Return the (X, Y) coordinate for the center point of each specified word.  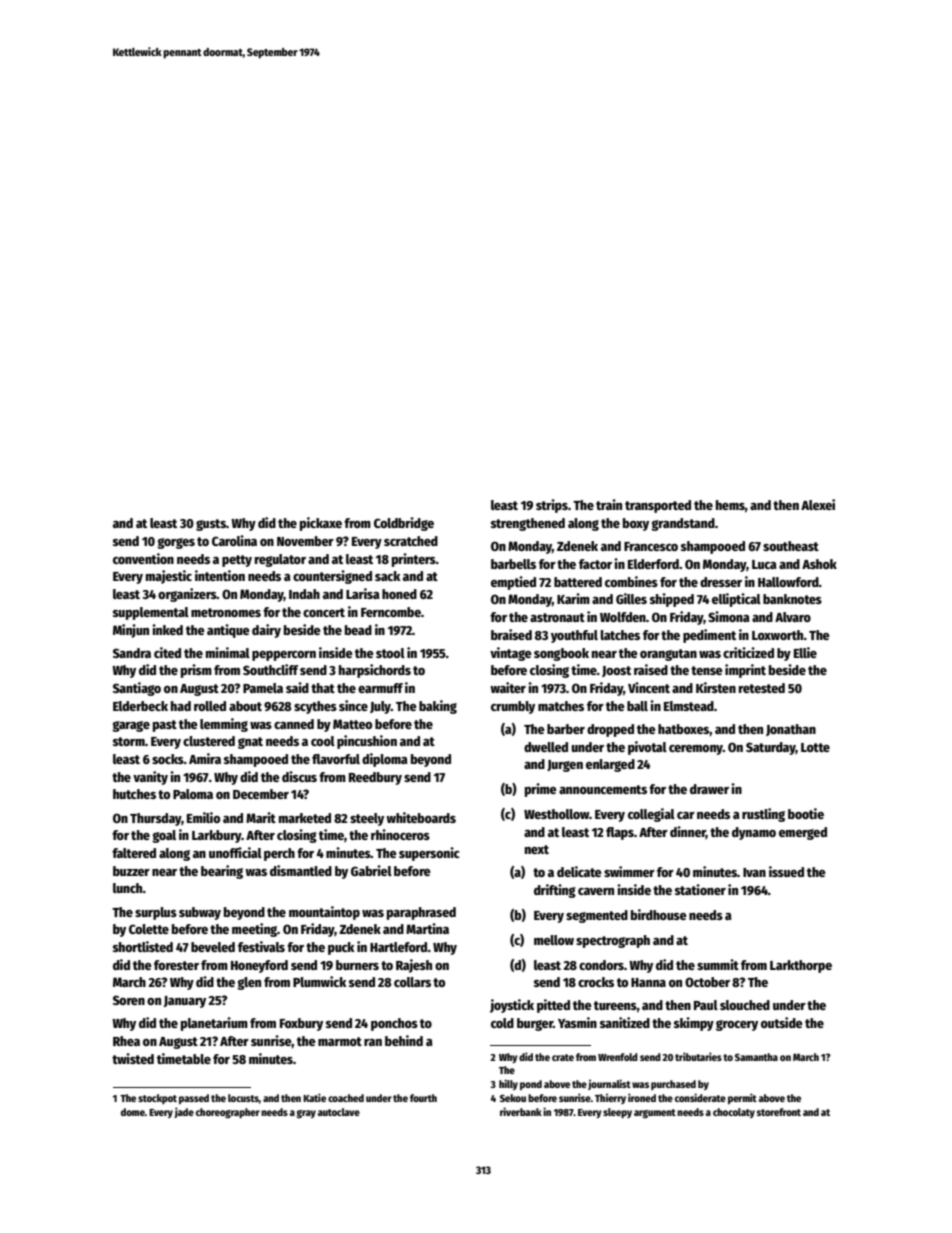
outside (782, 1022)
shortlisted (143, 946)
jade (184, 1112)
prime (541, 790)
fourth (423, 1098)
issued (786, 871)
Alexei (818, 504)
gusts (211, 525)
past (165, 726)
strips (552, 506)
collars (412, 982)
